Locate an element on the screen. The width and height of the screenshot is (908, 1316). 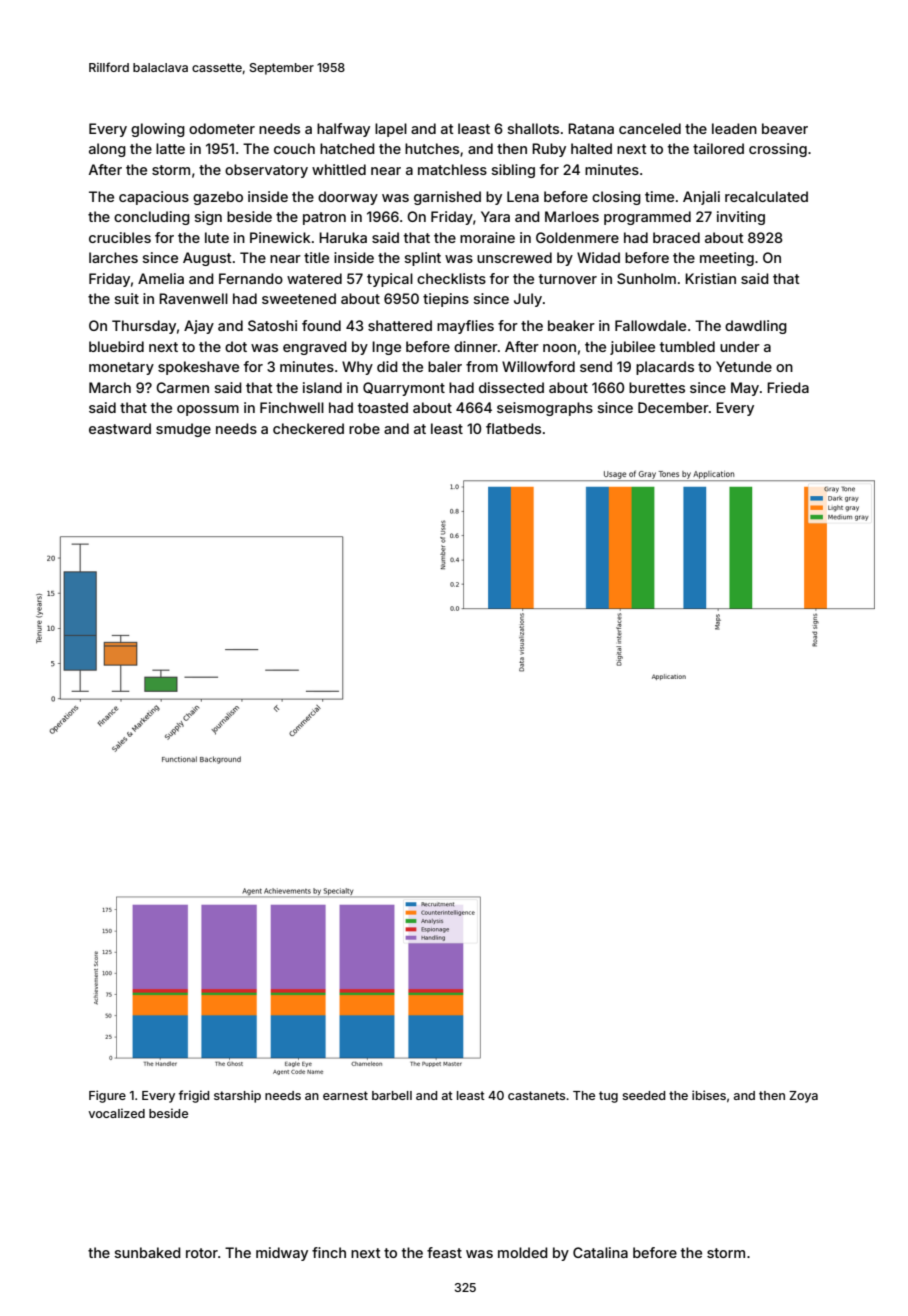
flatbeds is located at coordinates (513, 428).
